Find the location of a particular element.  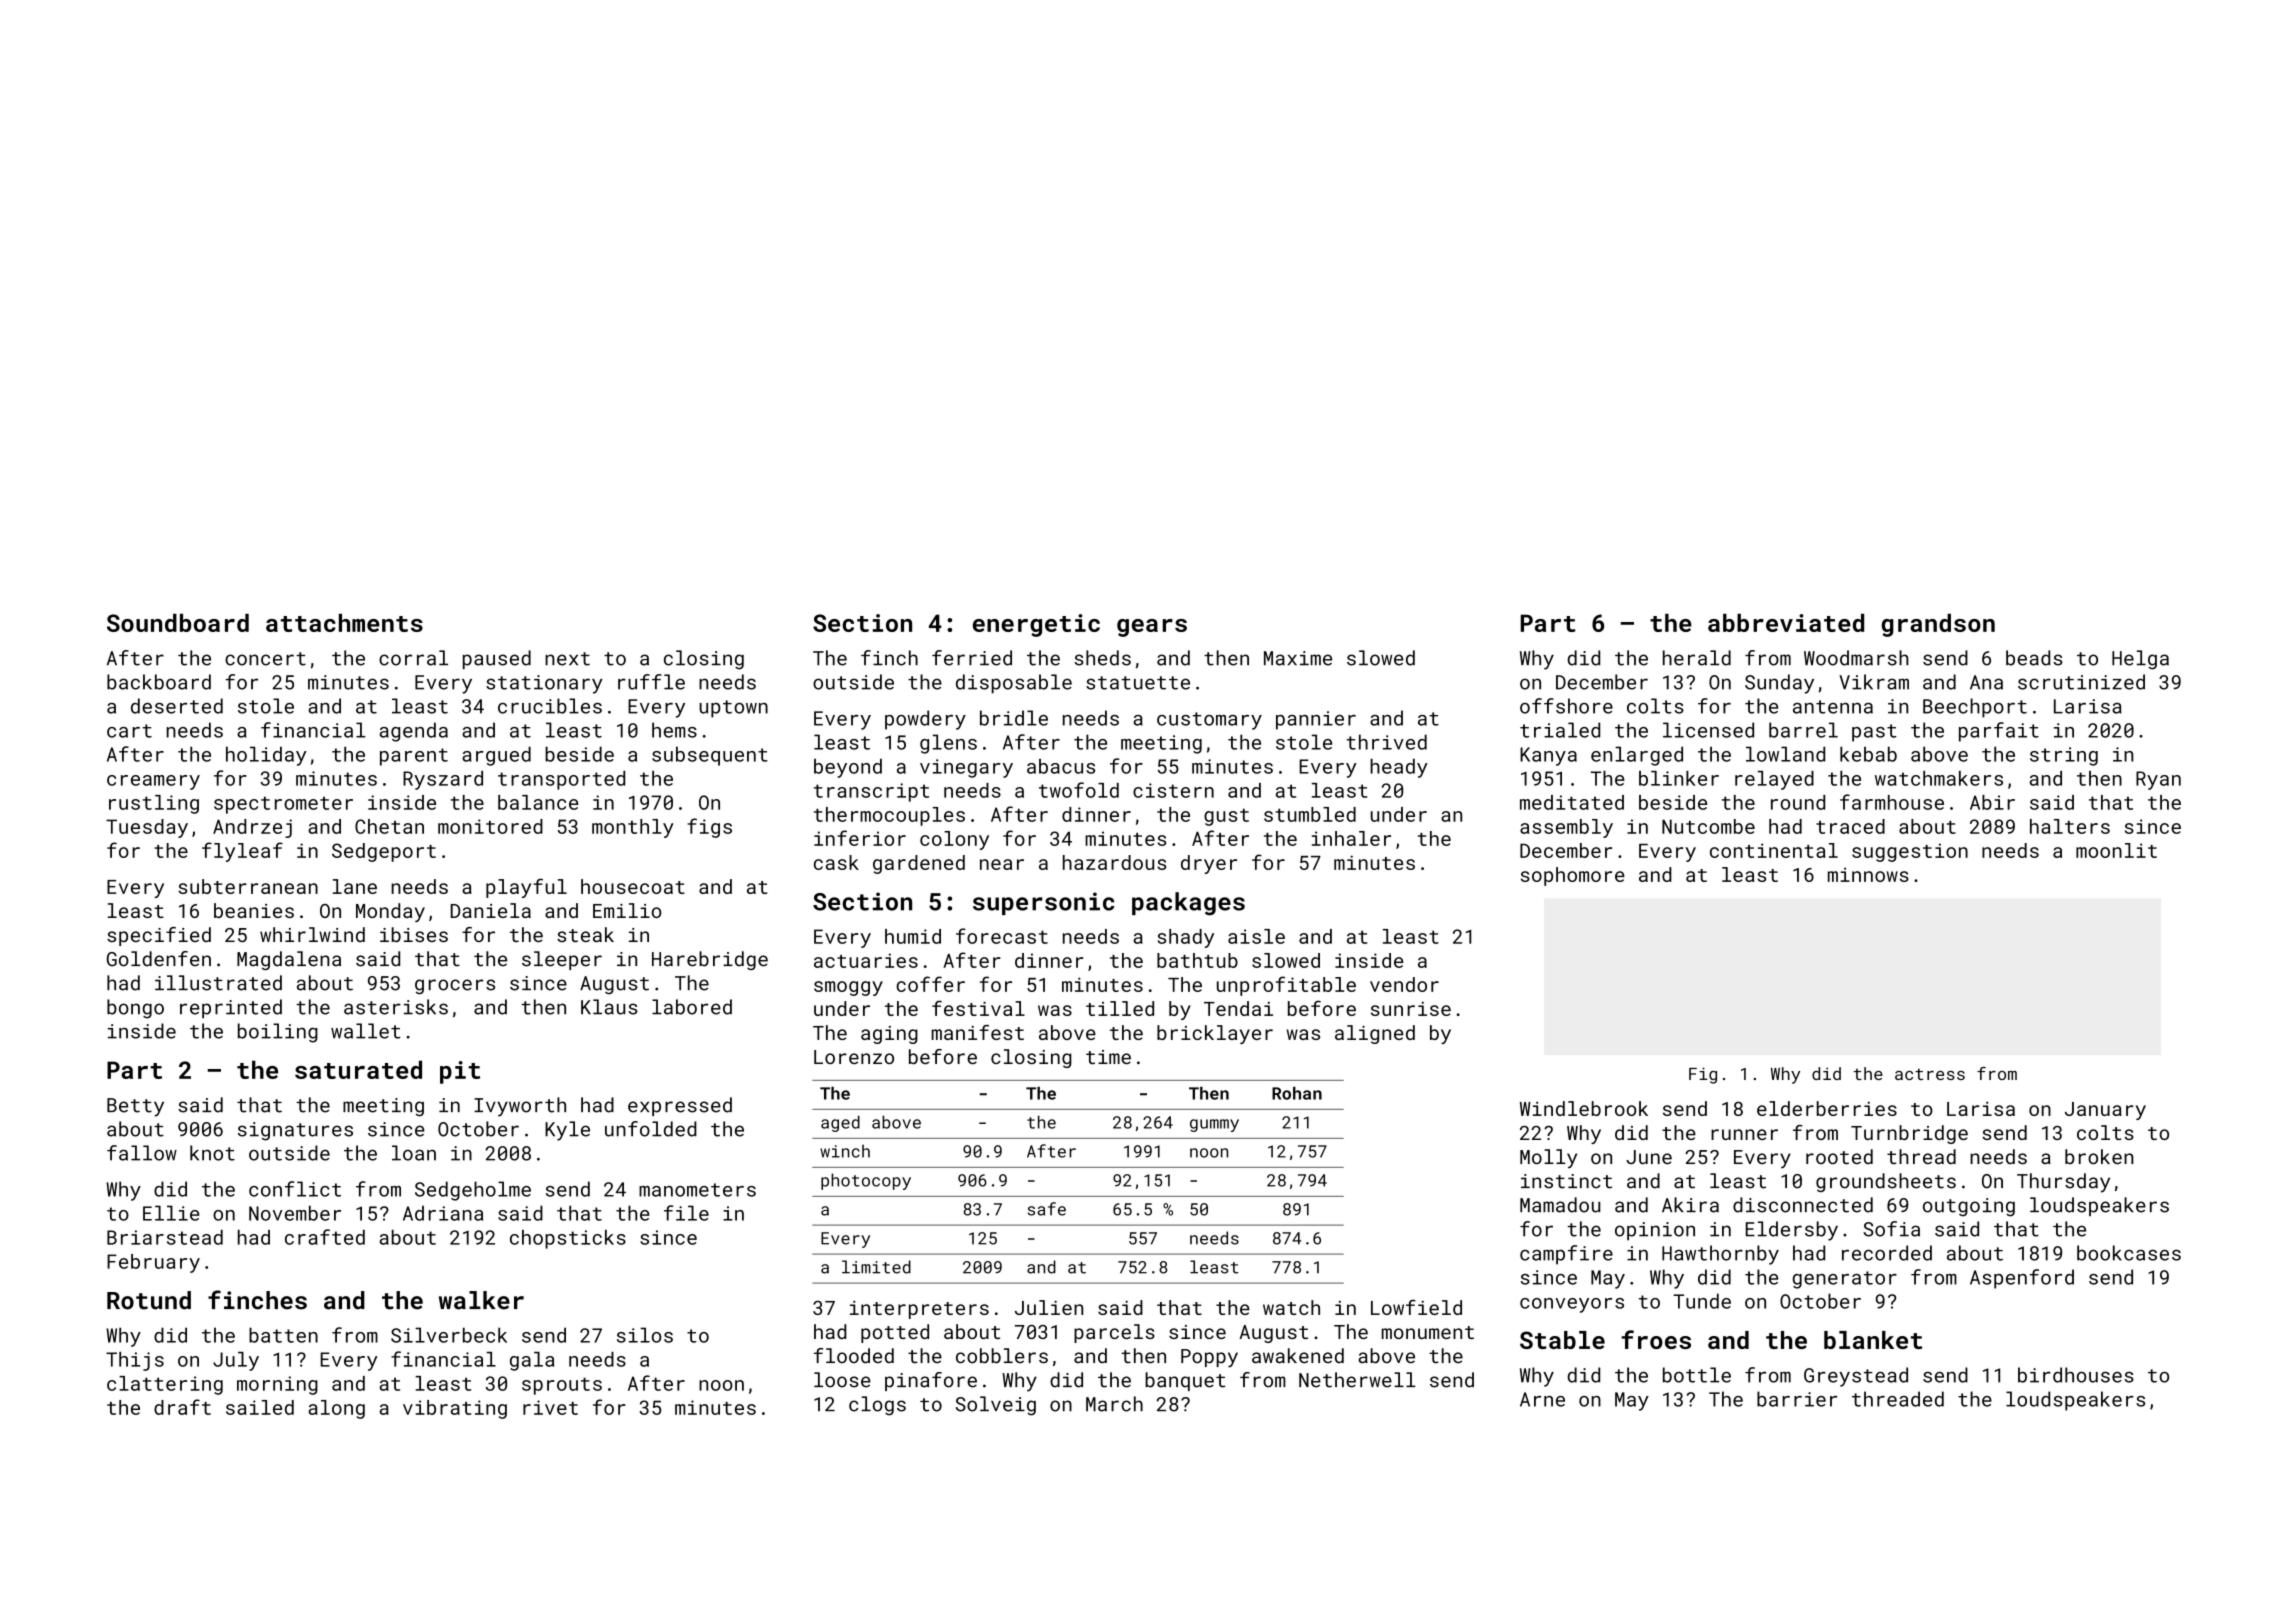

Betty is located at coordinates (135, 1107).
